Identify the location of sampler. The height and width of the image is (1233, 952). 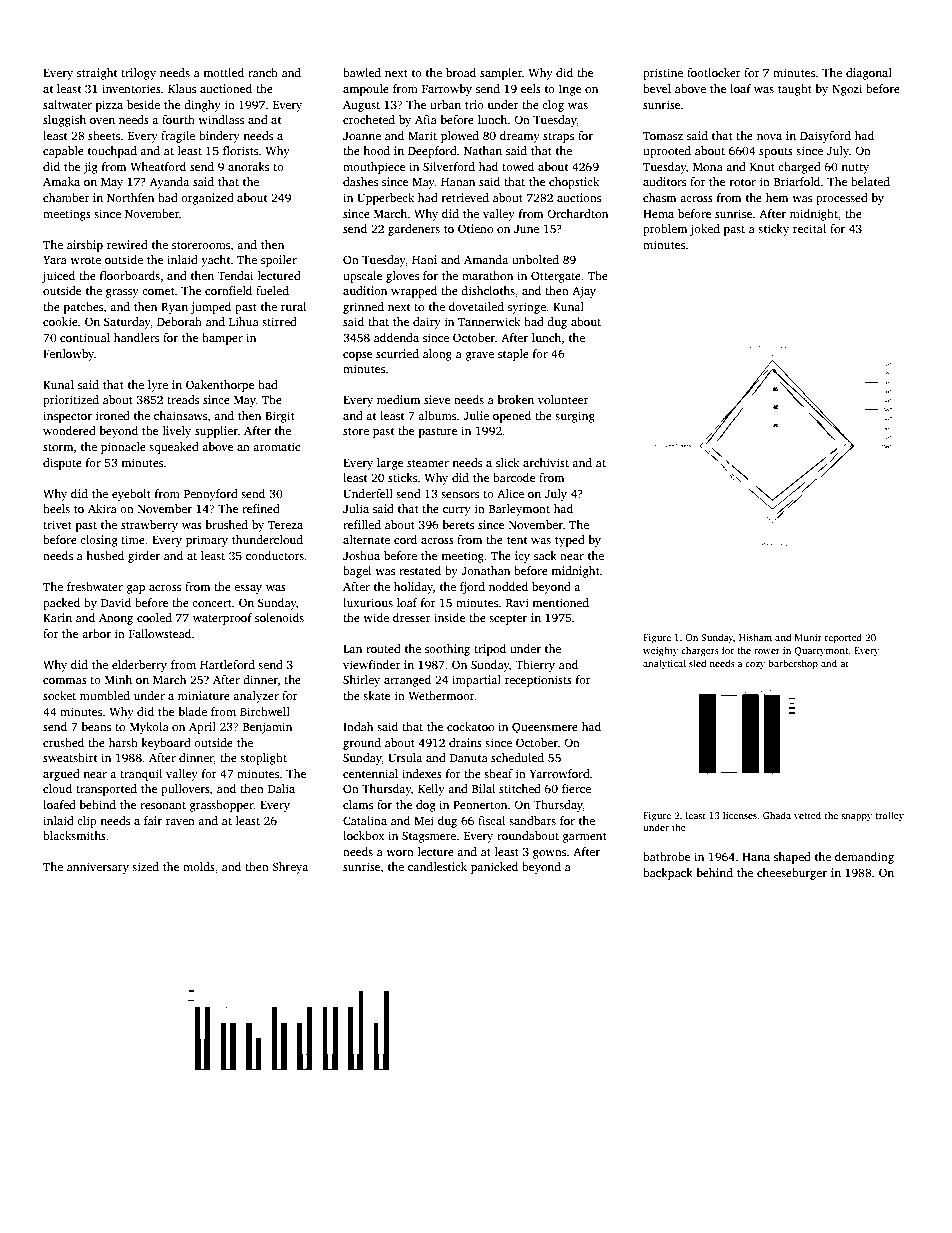
(501, 74).
